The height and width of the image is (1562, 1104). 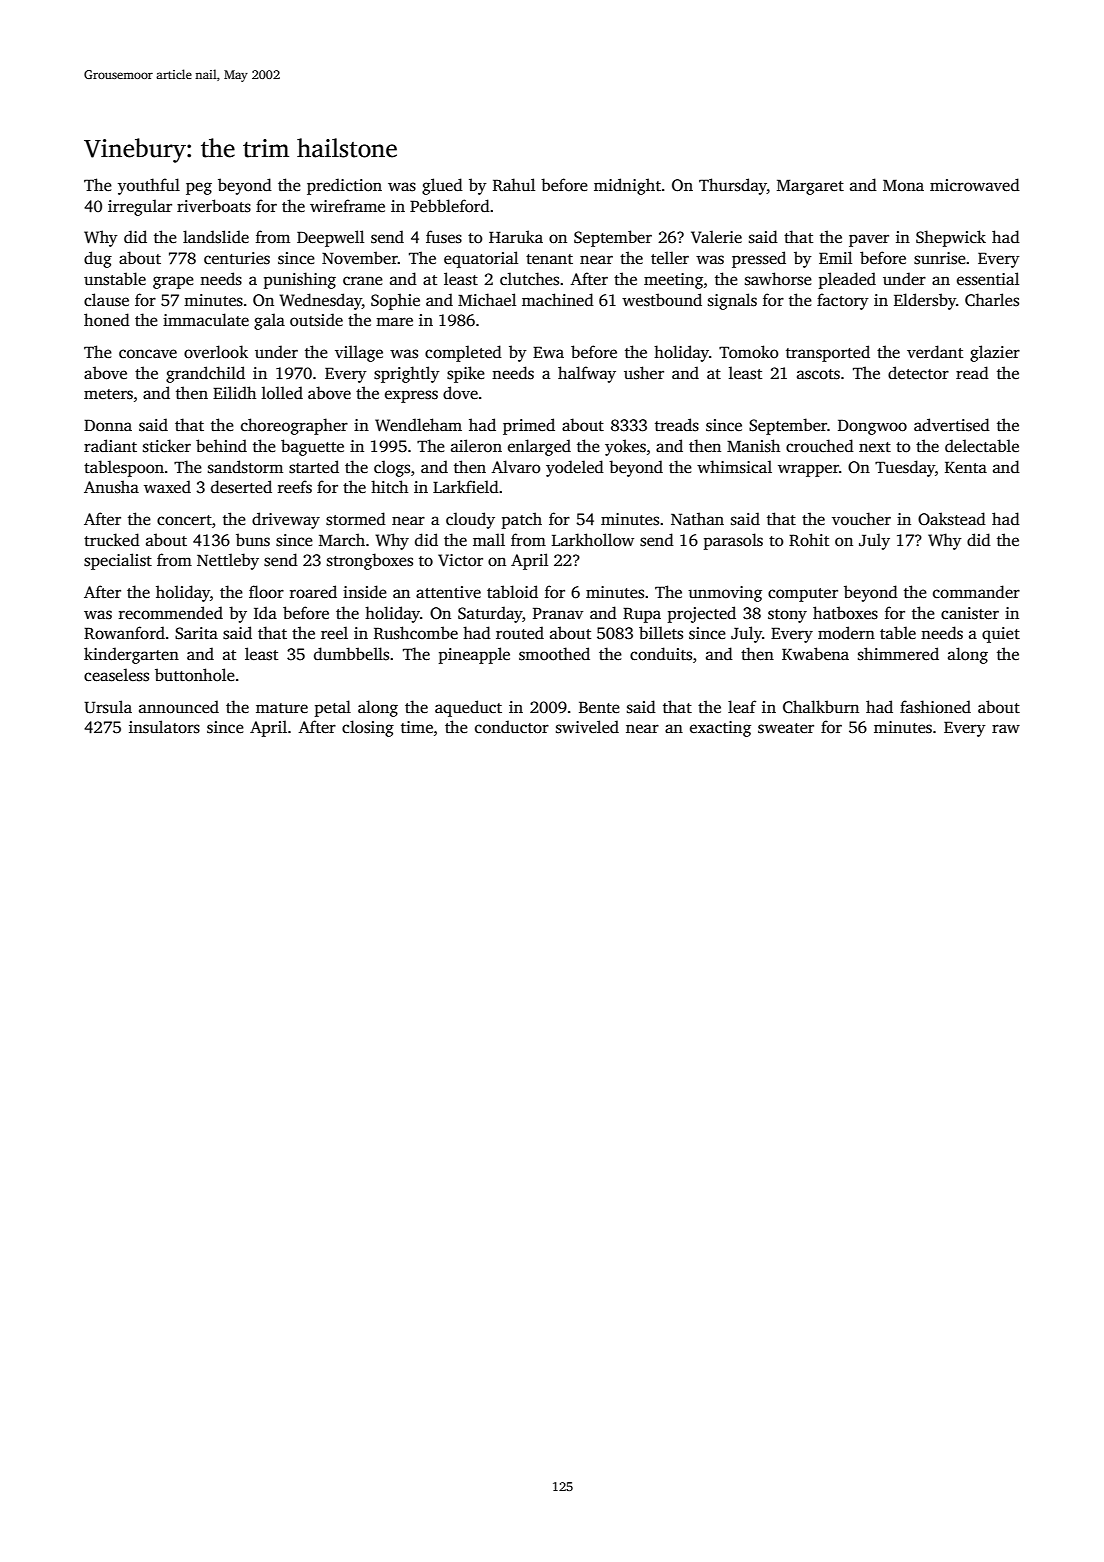 What do you see at coordinates (368, 728) in the image?
I see `closing` at bounding box center [368, 728].
